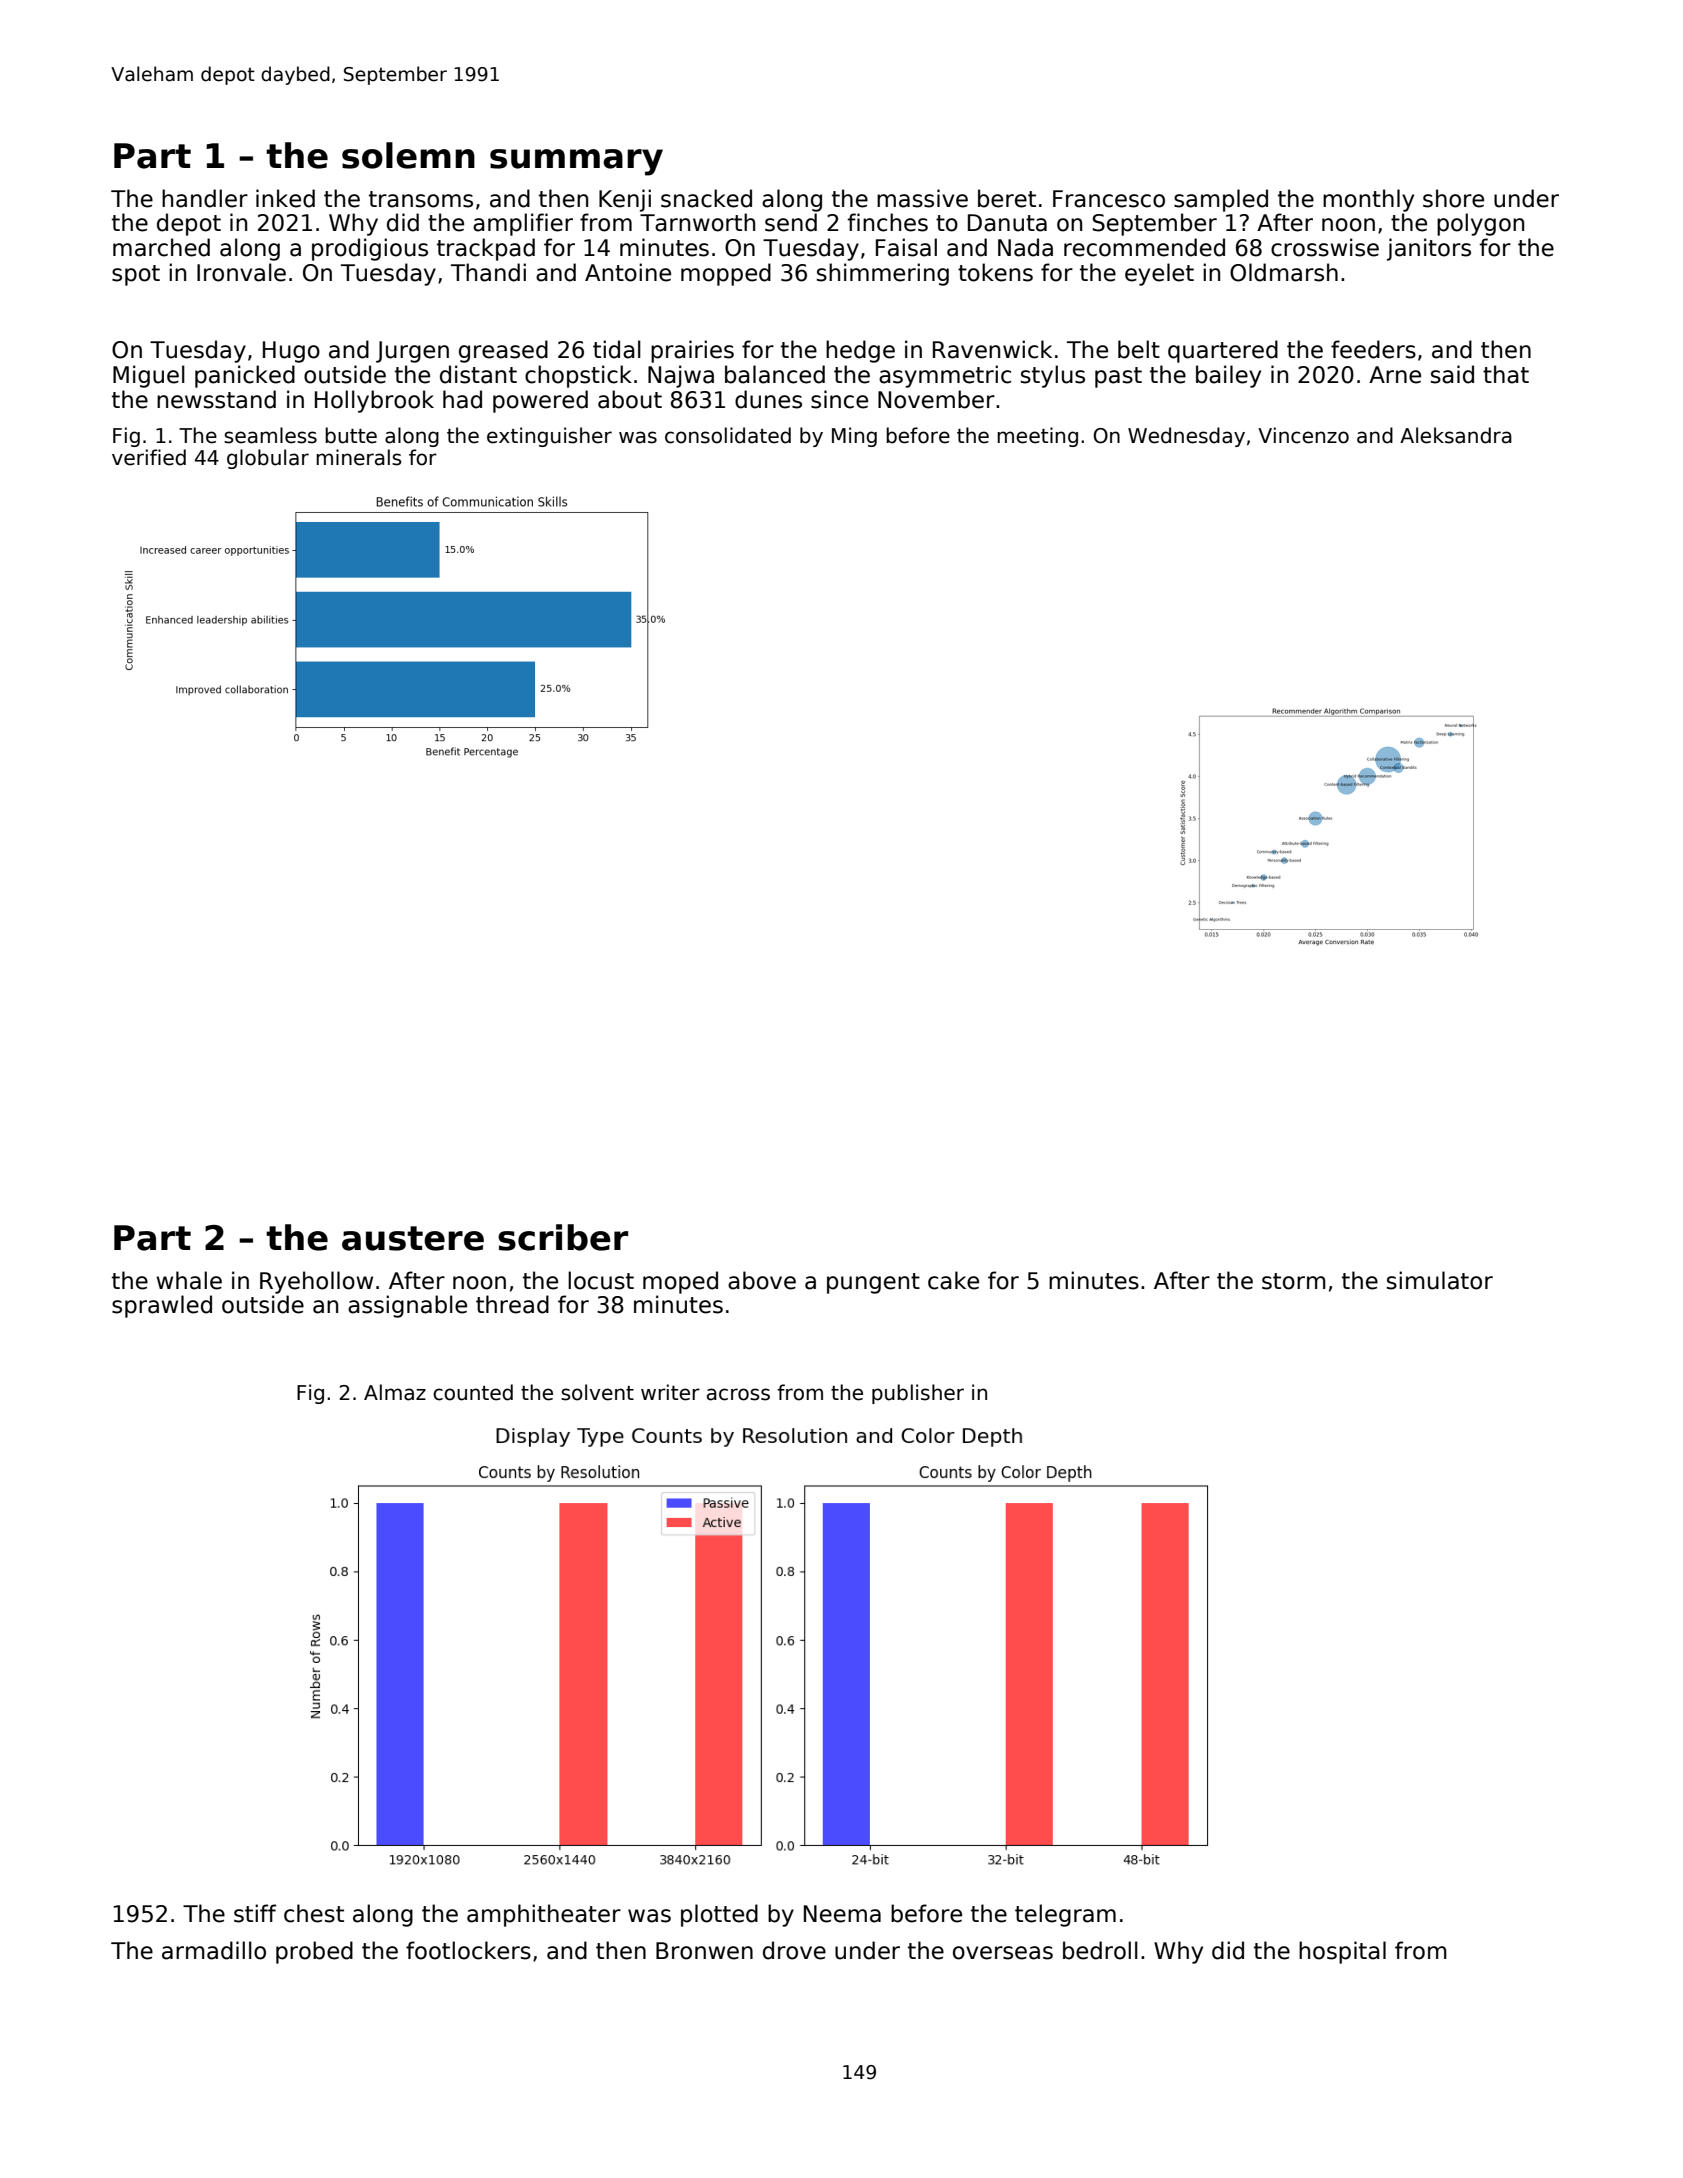 This screenshot has height=2178, width=1683. Describe the element at coordinates (149, 457) in the screenshot. I see `verified` at that location.
